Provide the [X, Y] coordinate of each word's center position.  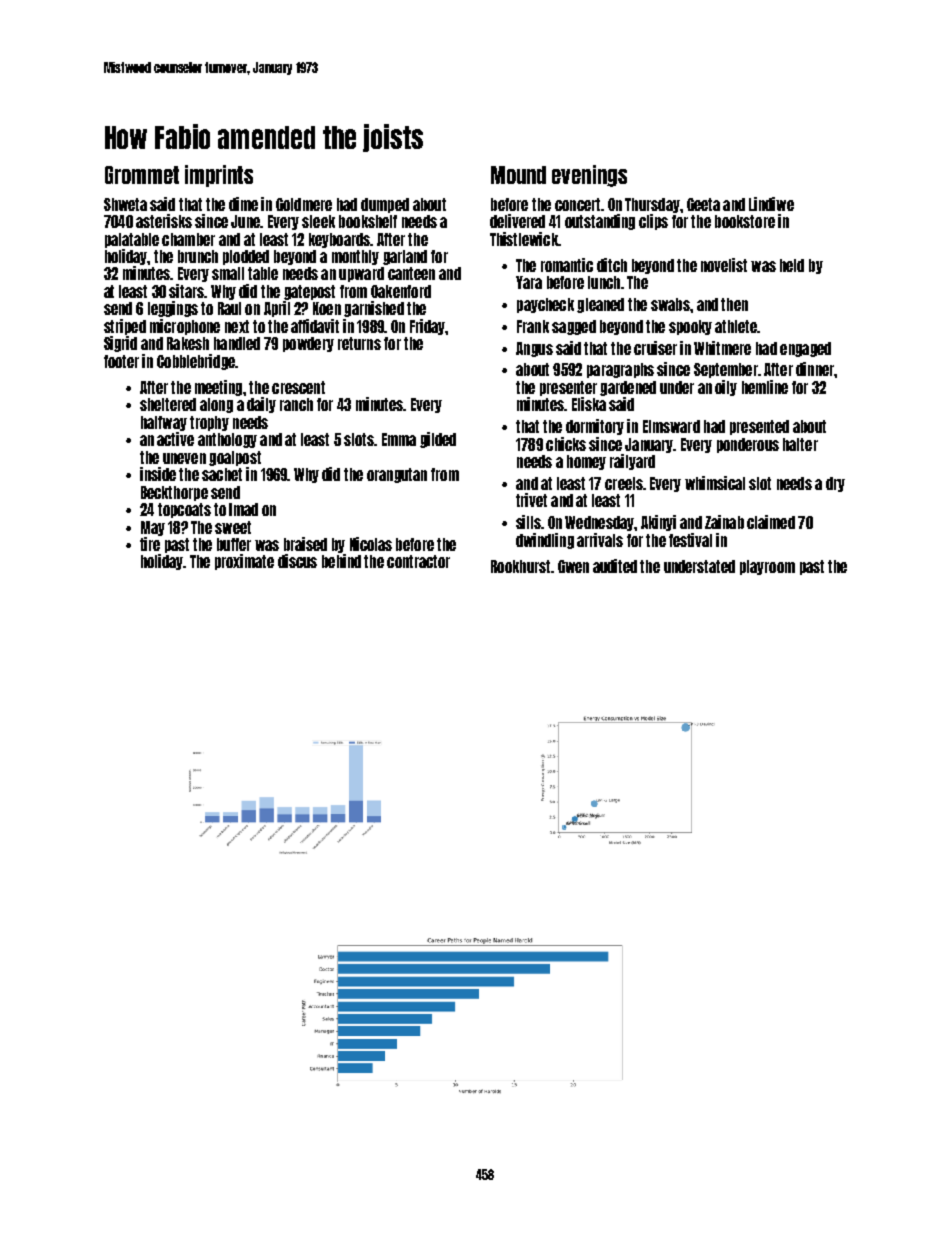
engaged [805, 349]
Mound [518, 175]
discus [297, 561]
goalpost [235, 458]
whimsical [715, 483]
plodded [246, 257]
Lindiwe [771, 204]
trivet [531, 500]
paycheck [545, 305]
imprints [219, 176]
